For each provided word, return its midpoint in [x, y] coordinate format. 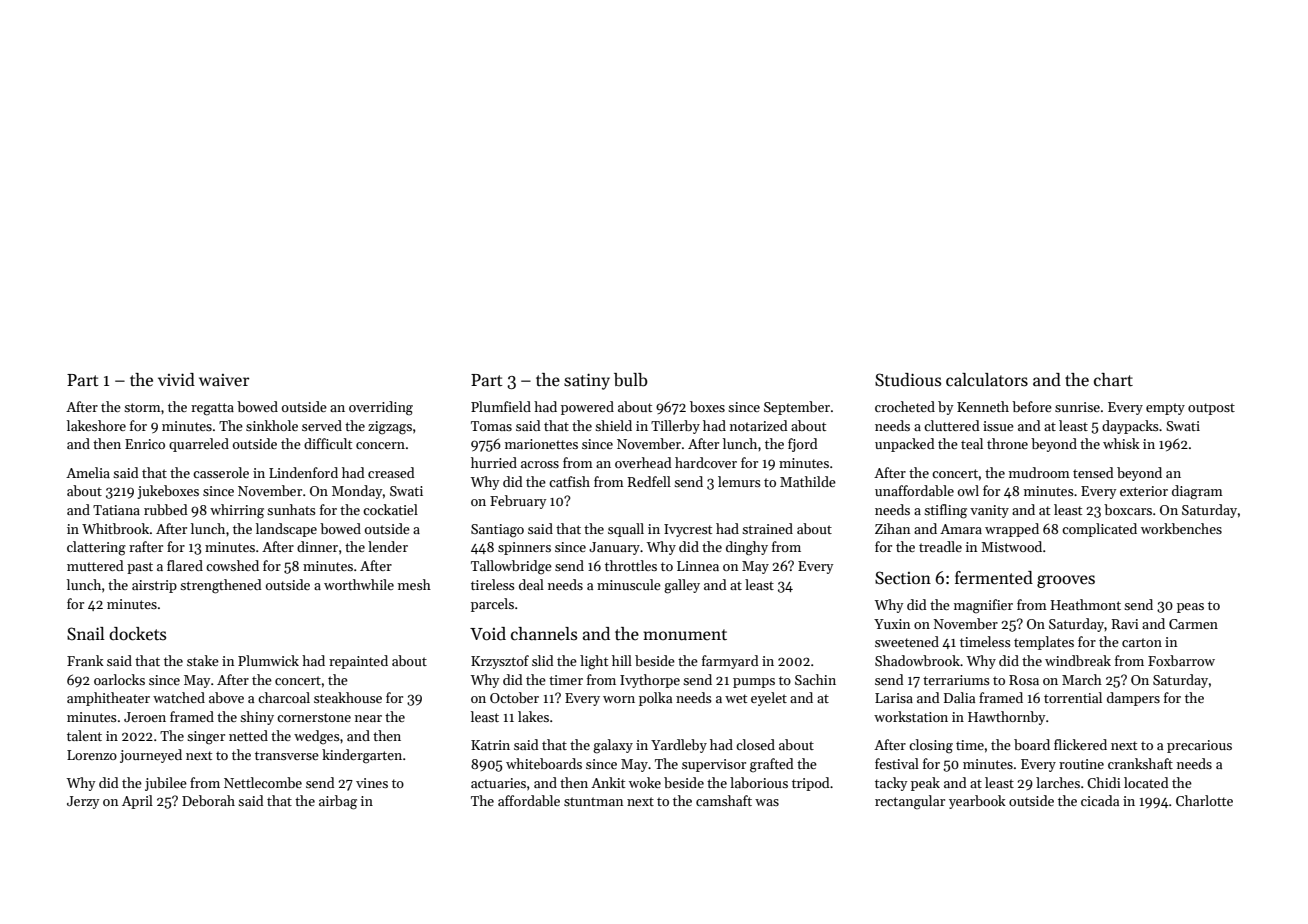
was [767, 802]
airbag [338, 802]
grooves [1066, 581]
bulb [631, 380]
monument [685, 634]
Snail [86, 634]
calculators [987, 380]
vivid [176, 380]
